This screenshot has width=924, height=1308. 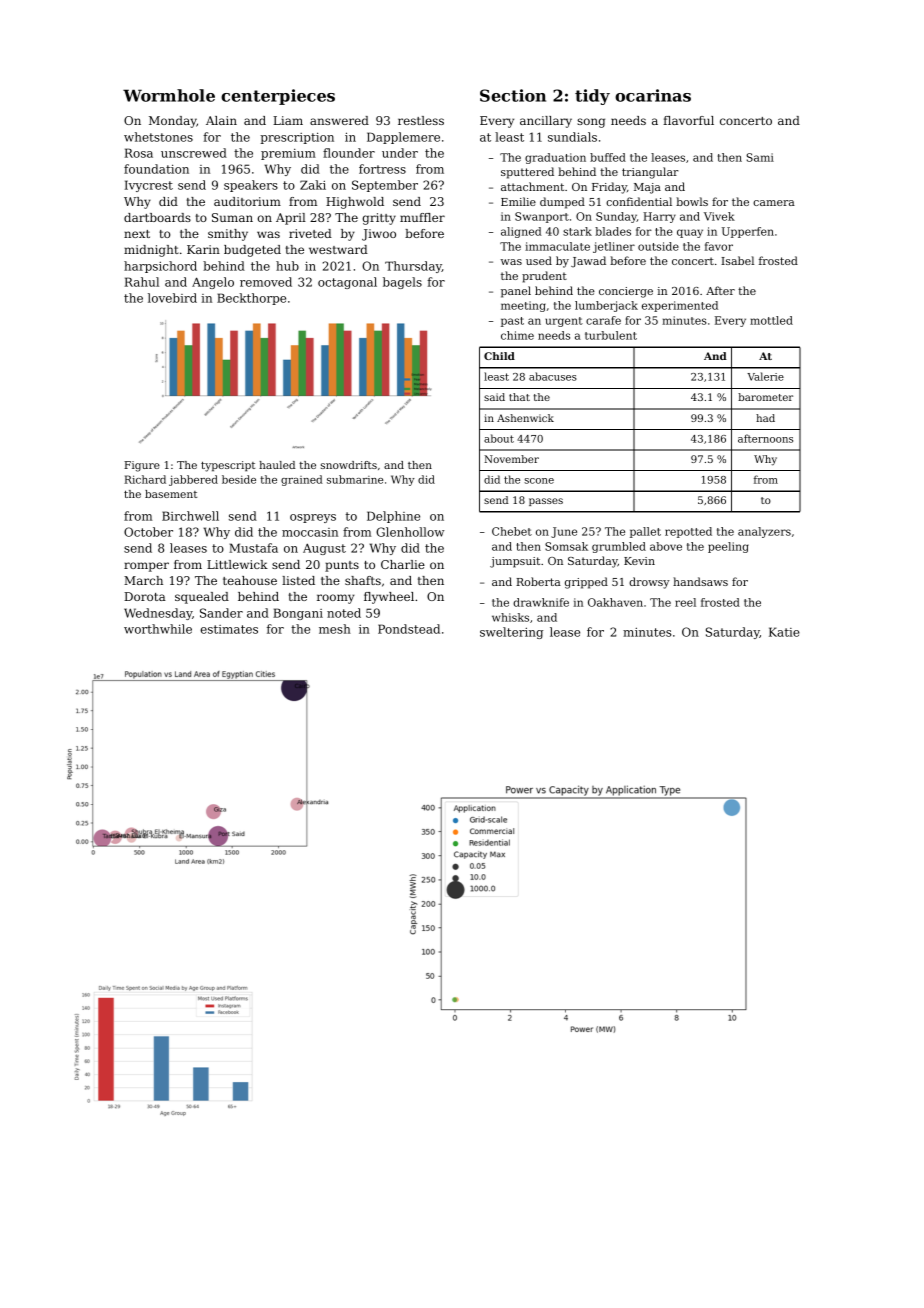 I want to click on ocarinas, so click(x=653, y=95).
